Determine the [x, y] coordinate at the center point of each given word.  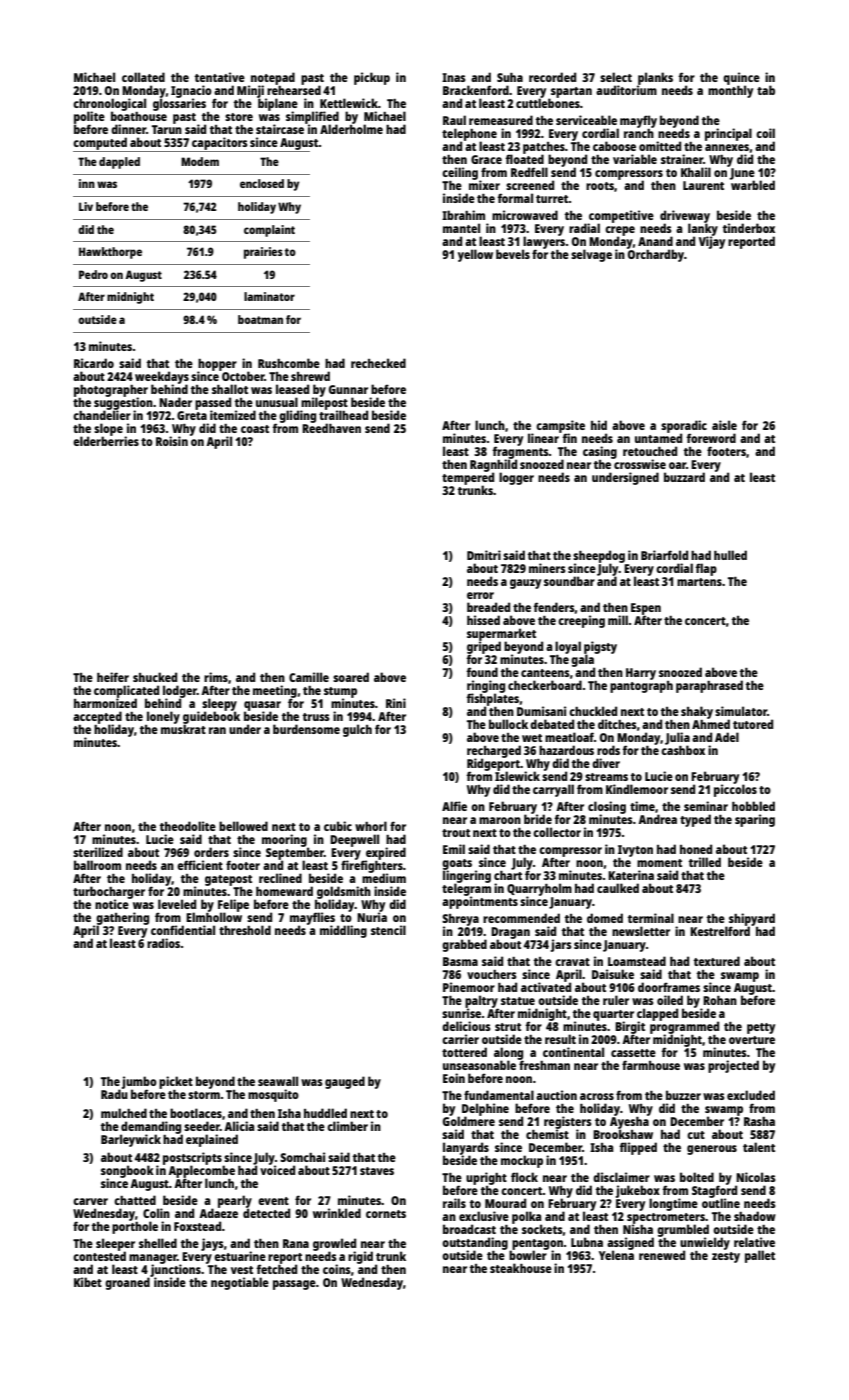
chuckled [593, 711]
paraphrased [709, 686]
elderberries [106, 441]
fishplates [492, 699]
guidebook [211, 718]
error [480, 595]
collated [143, 77]
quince [741, 78]
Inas [454, 77]
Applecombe [201, 1171]
